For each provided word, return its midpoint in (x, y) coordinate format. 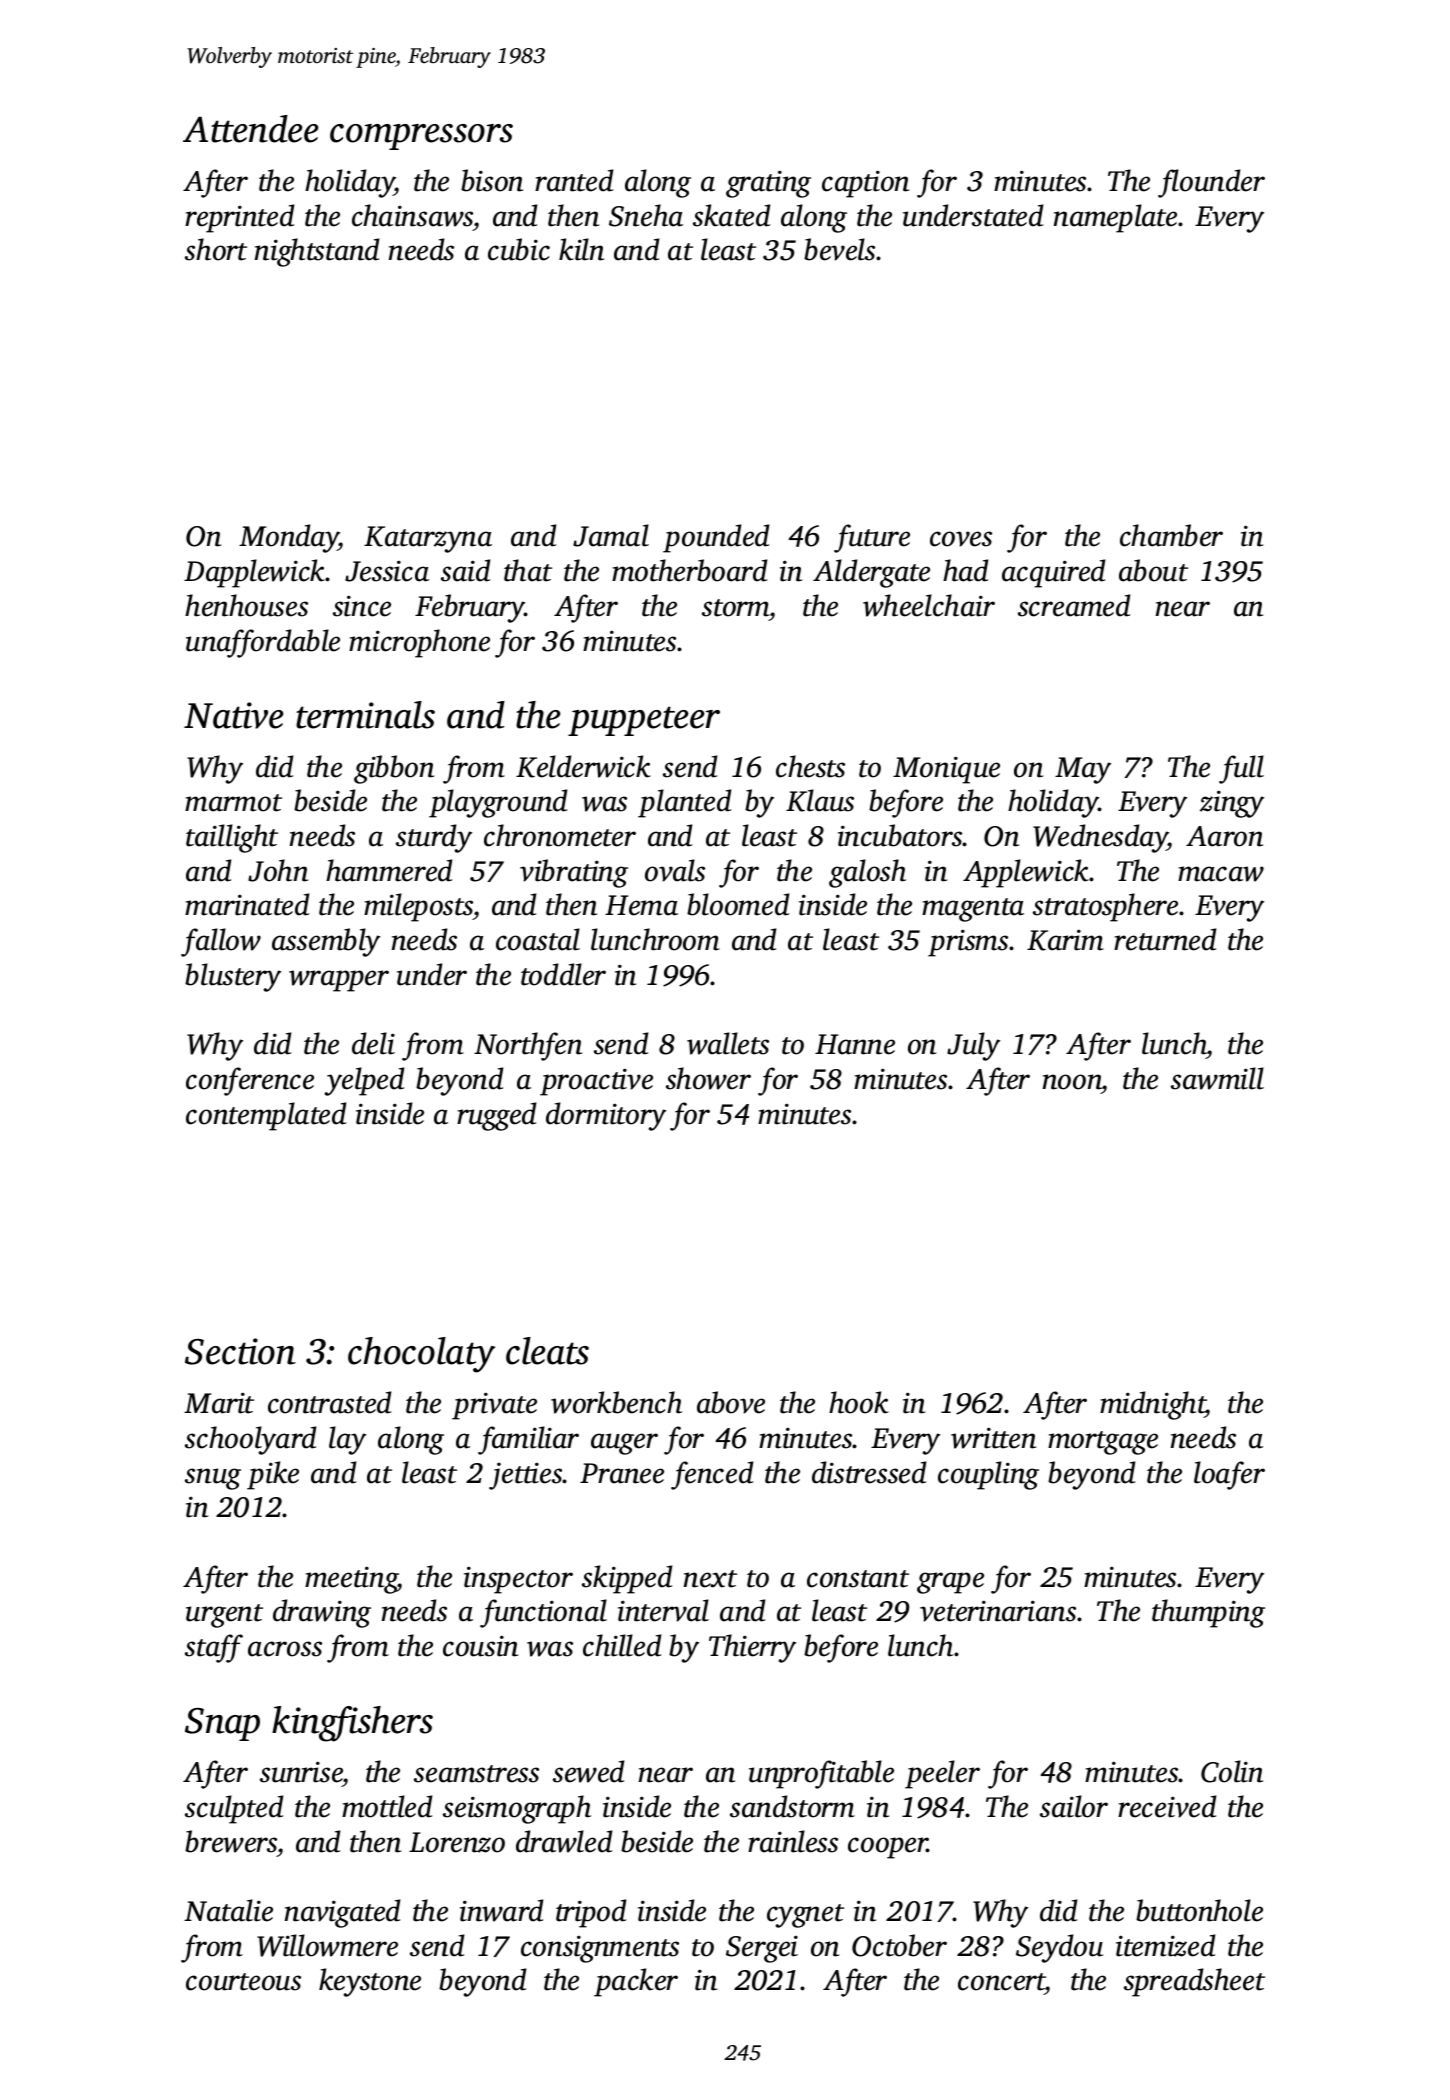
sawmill (1217, 1078)
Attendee (251, 129)
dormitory (606, 1116)
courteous (243, 1982)
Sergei (762, 1949)
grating (768, 184)
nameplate (1115, 218)
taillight (232, 838)
